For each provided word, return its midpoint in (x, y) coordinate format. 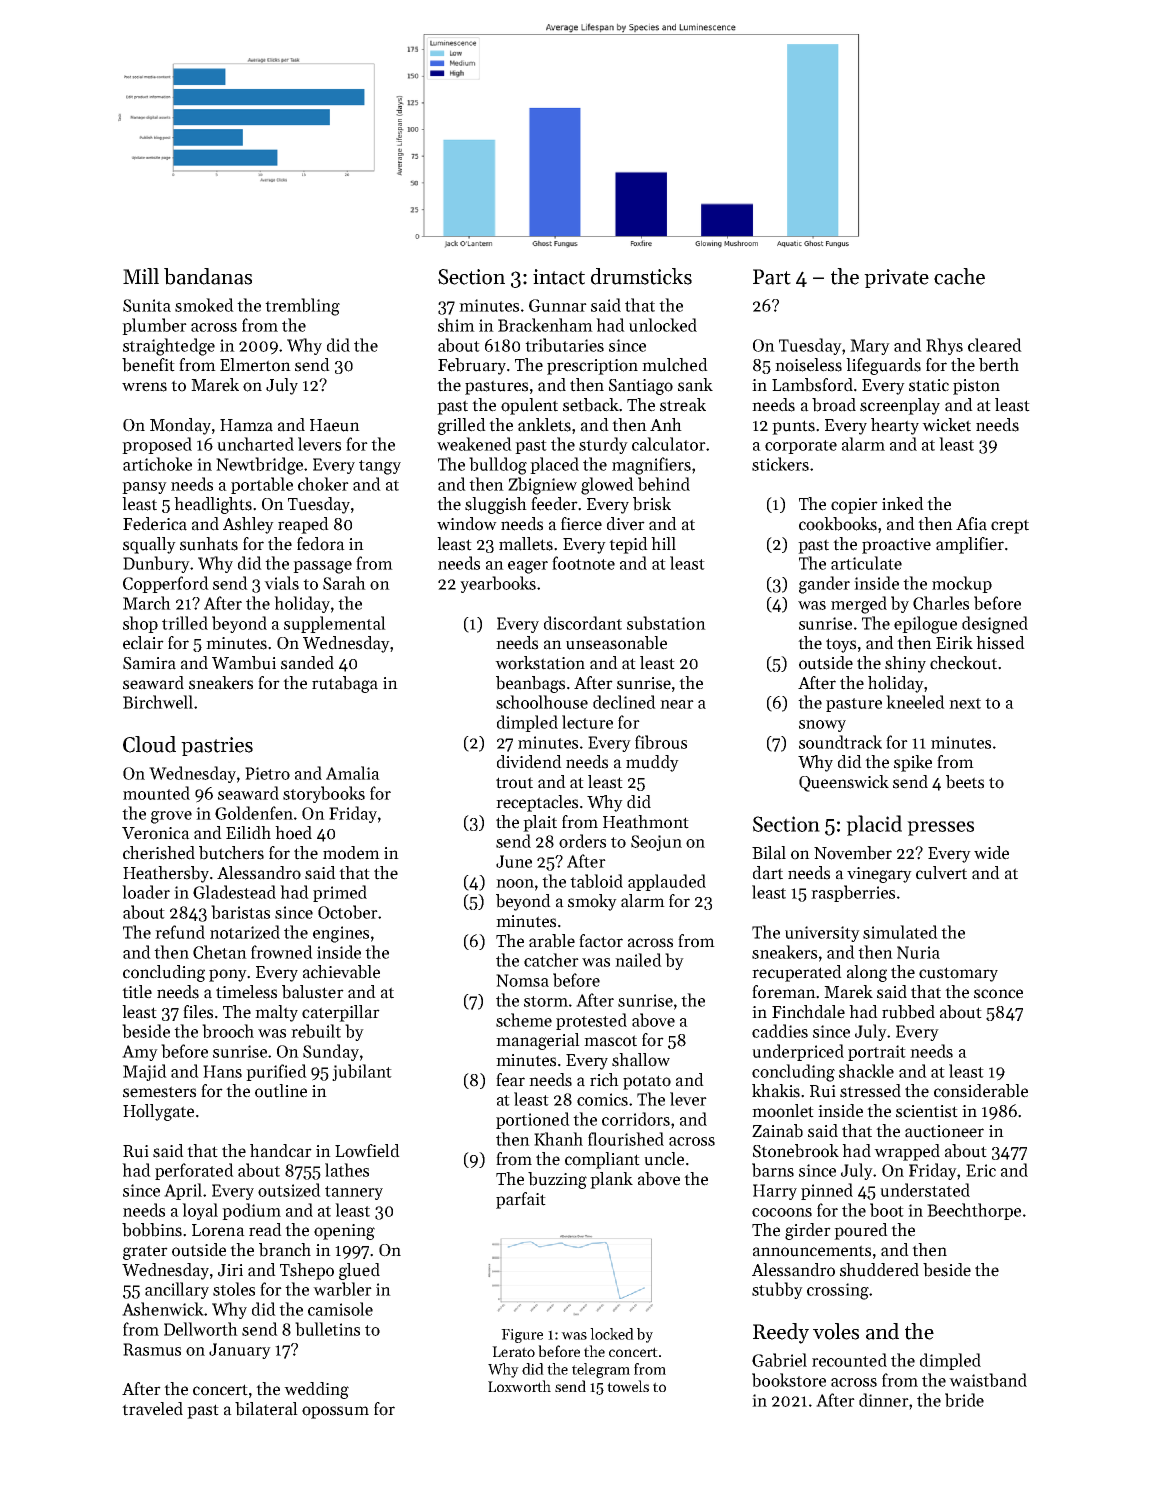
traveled (152, 1409)
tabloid (596, 881)
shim (456, 325)
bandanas (208, 276)
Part (772, 277)
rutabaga (345, 684)
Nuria (918, 952)
